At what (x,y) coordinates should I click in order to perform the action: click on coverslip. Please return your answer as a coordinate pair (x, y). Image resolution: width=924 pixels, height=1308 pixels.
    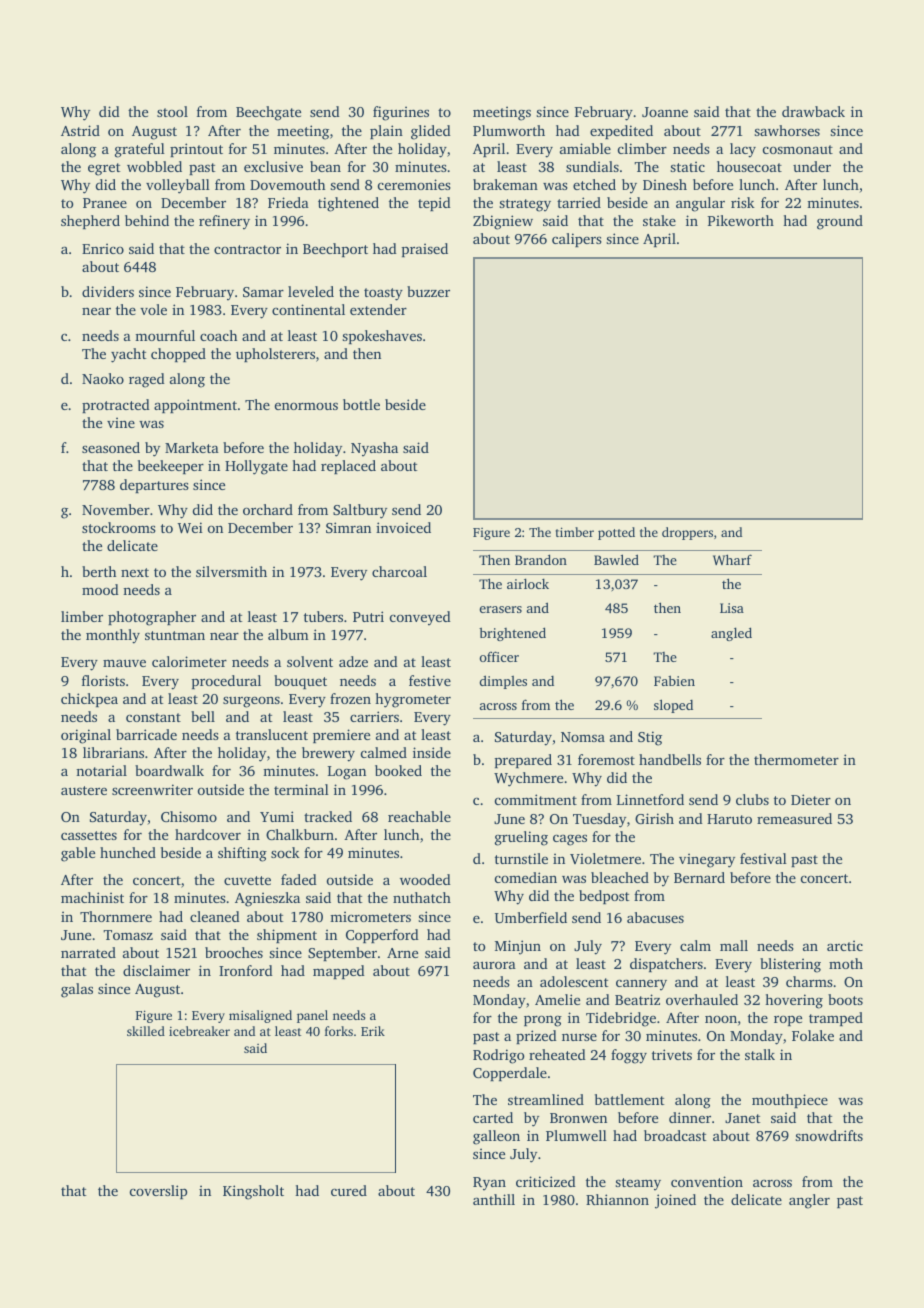
    Looking at the image, I should click on (158, 1192).
